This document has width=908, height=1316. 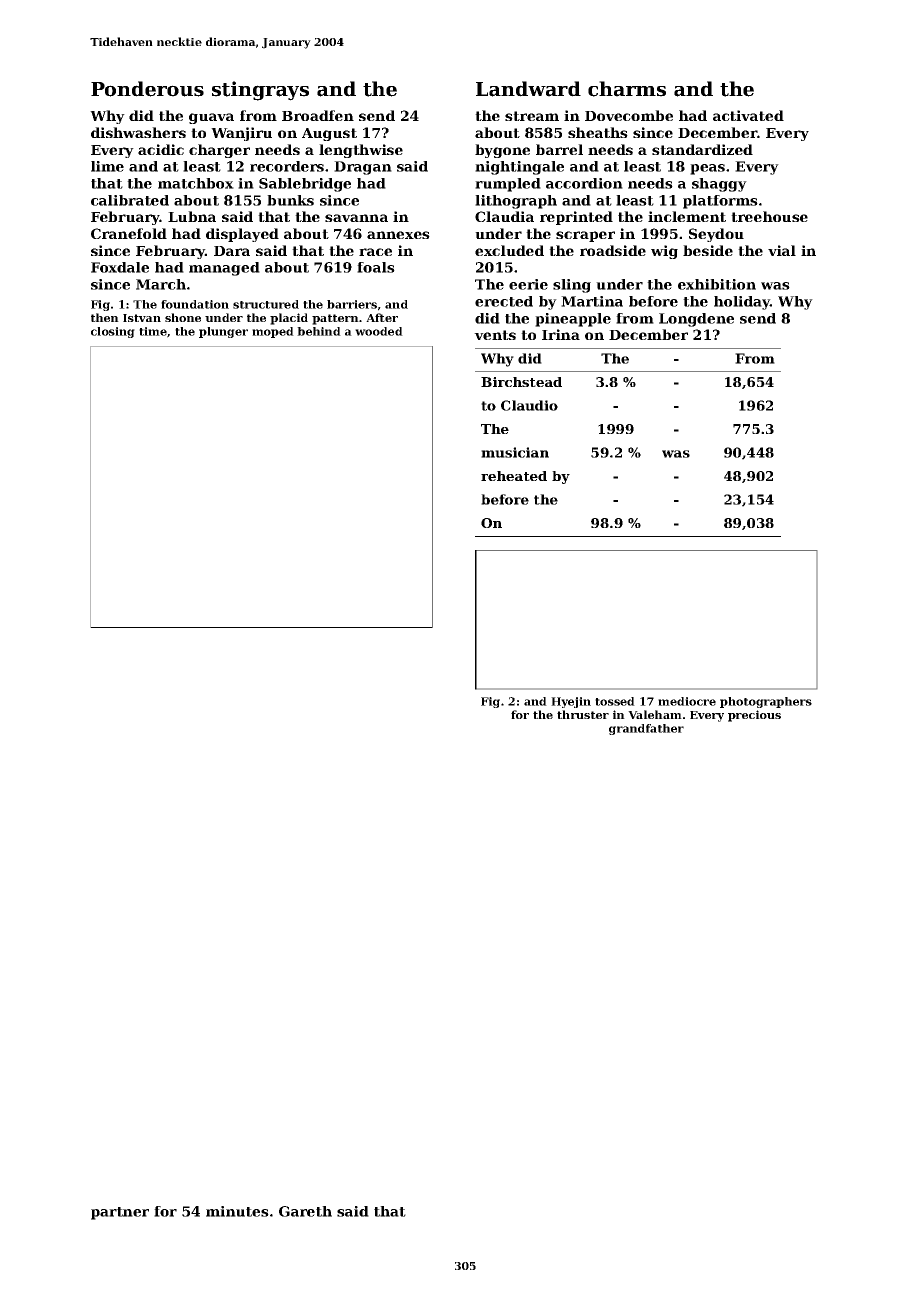 I want to click on Ponderous, so click(x=147, y=89).
